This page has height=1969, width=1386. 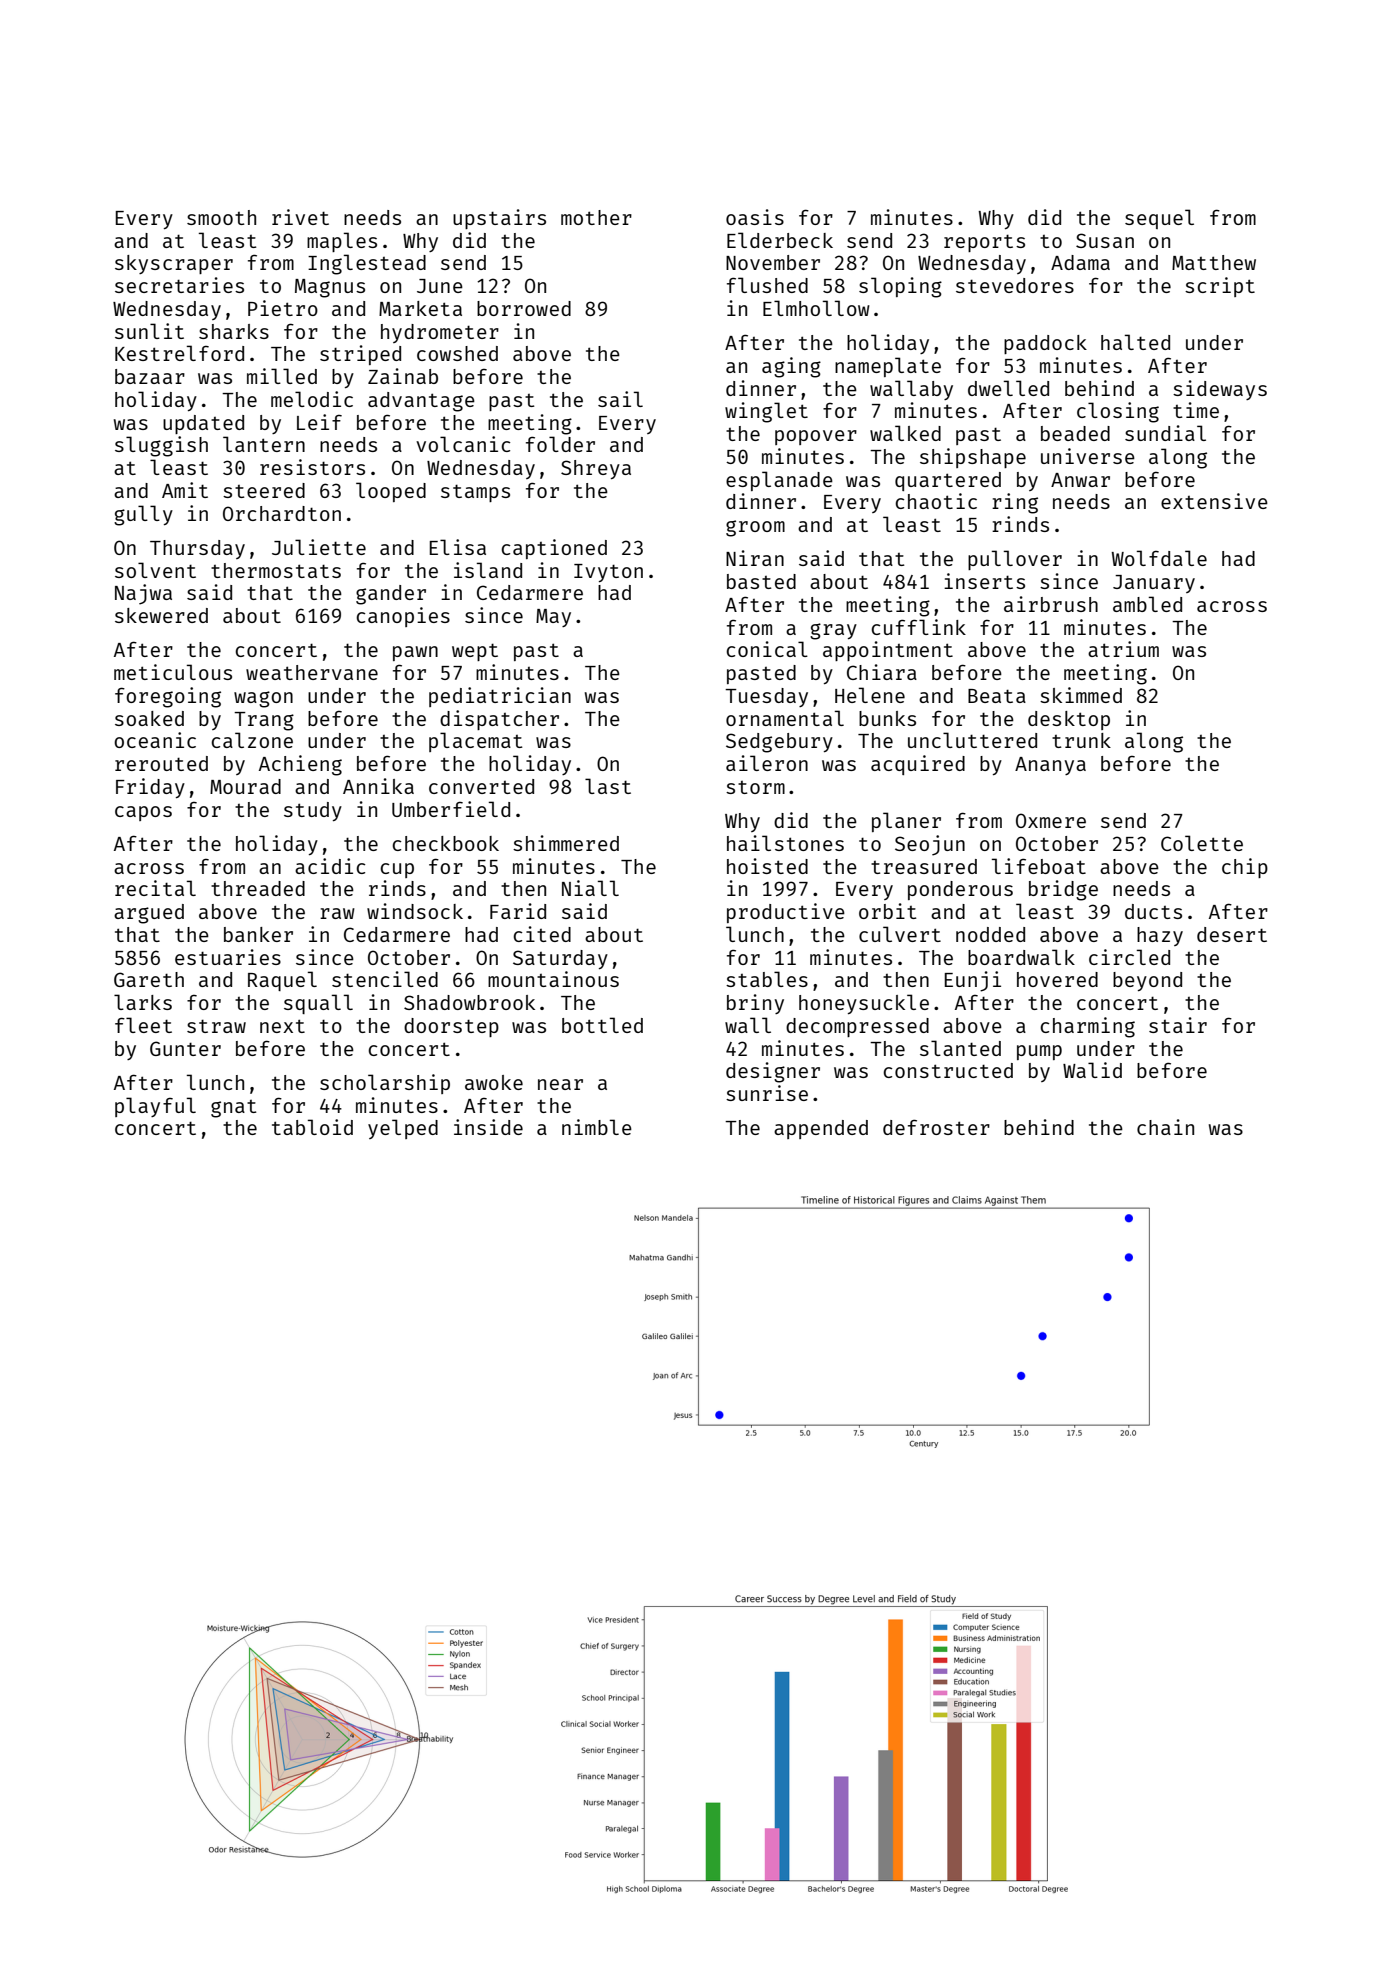 I want to click on halted, so click(x=1135, y=342).
